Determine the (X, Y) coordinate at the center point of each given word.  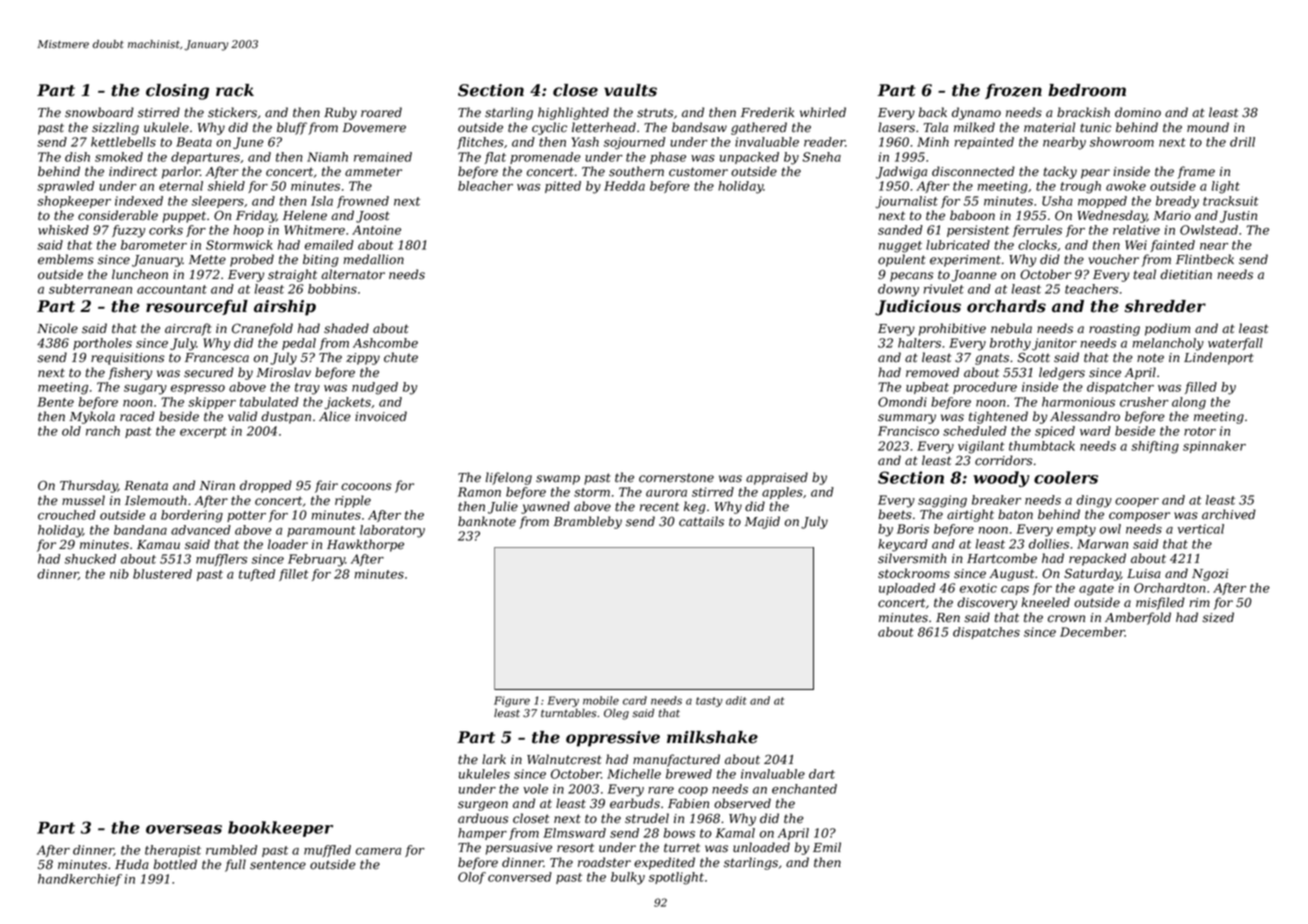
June (248, 143)
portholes (102, 344)
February (316, 560)
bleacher (485, 186)
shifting (1155, 447)
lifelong (508, 478)
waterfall (1235, 344)
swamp (558, 480)
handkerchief (80, 880)
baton (1015, 514)
